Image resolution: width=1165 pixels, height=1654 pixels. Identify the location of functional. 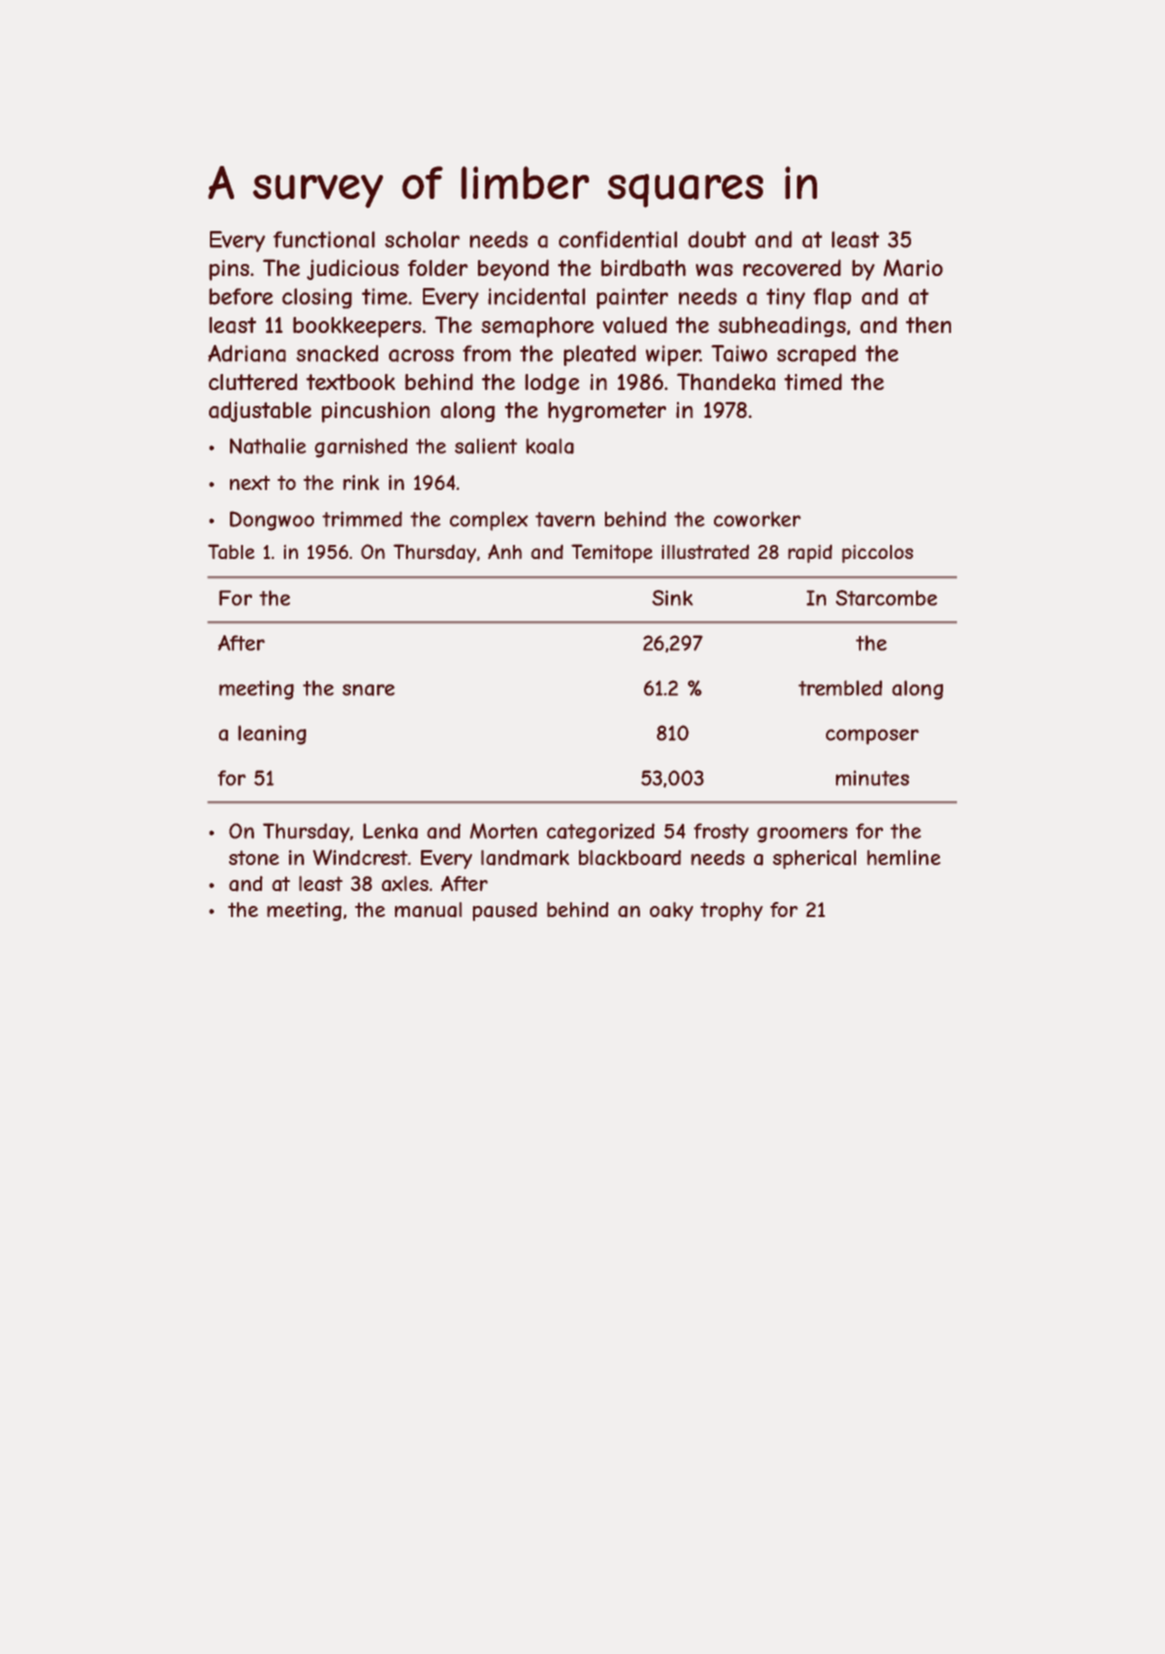
(324, 239).
